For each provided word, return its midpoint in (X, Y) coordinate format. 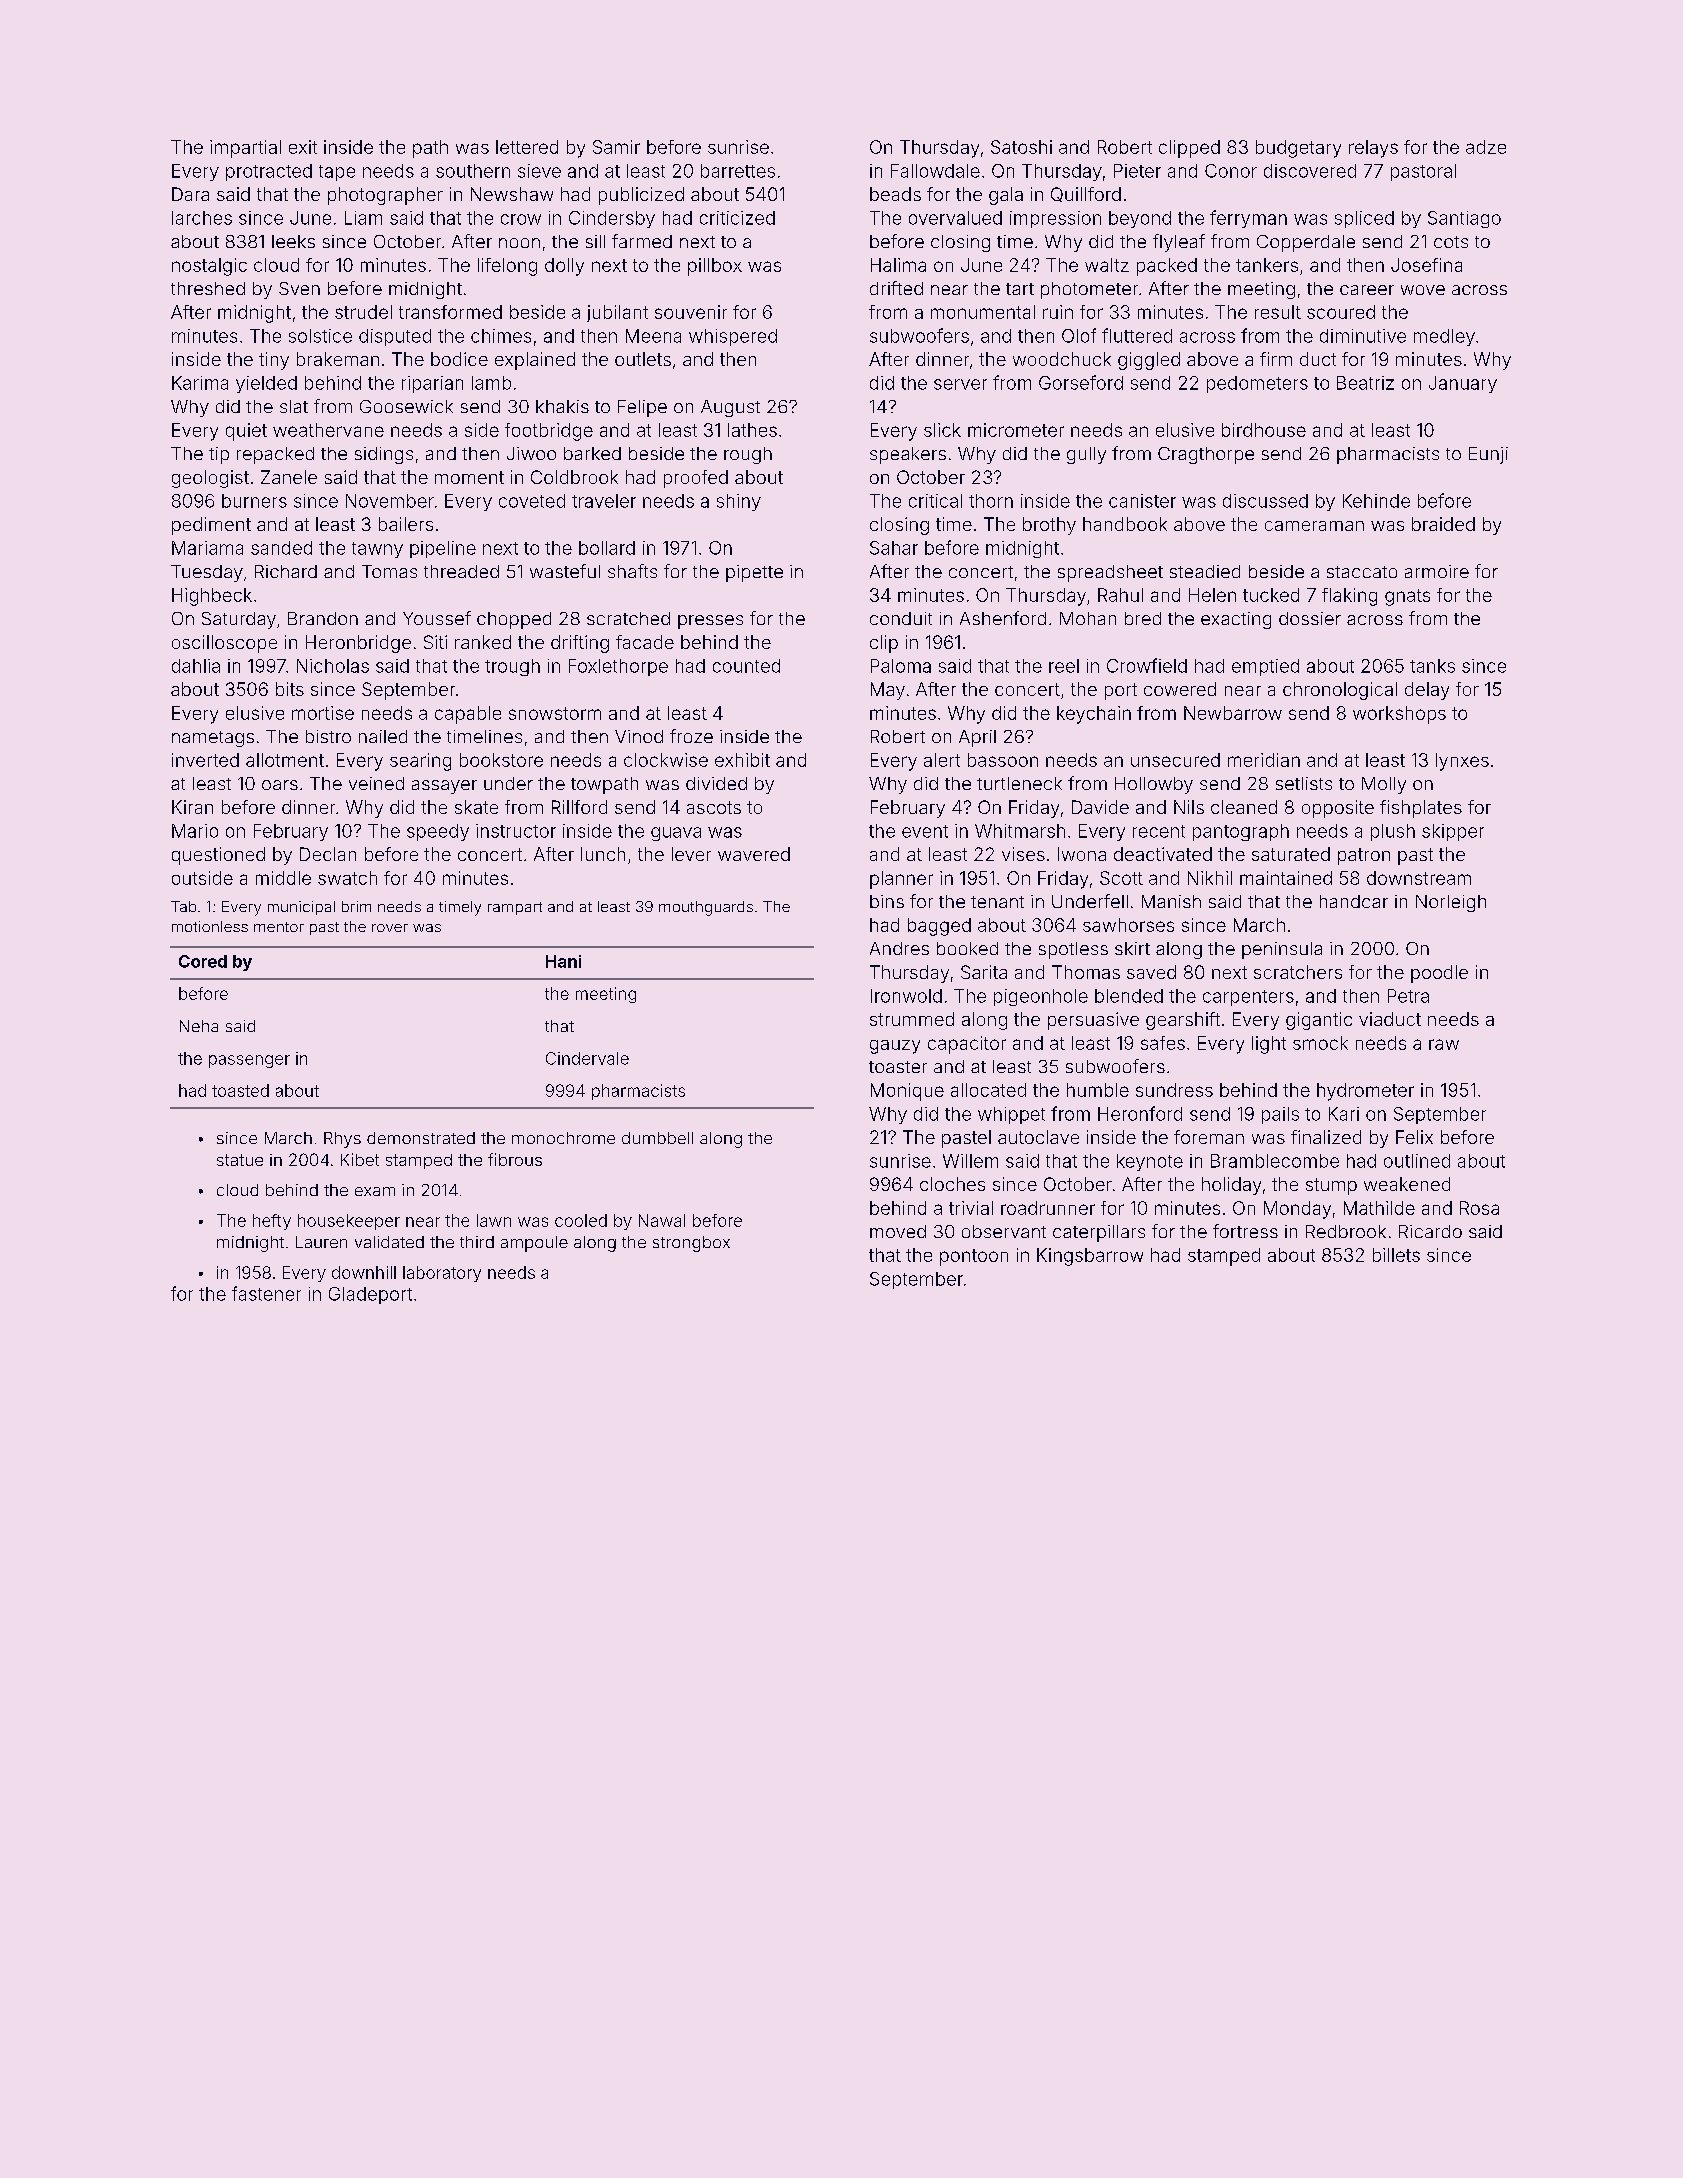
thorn (991, 501)
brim (356, 906)
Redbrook (1346, 1231)
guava (676, 834)
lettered (527, 147)
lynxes (1462, 762)
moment (469, 477)
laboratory (442, 1274)
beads (895, 194)
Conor (1231, 171)
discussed (1265, 501)
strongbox (691, 1244)
